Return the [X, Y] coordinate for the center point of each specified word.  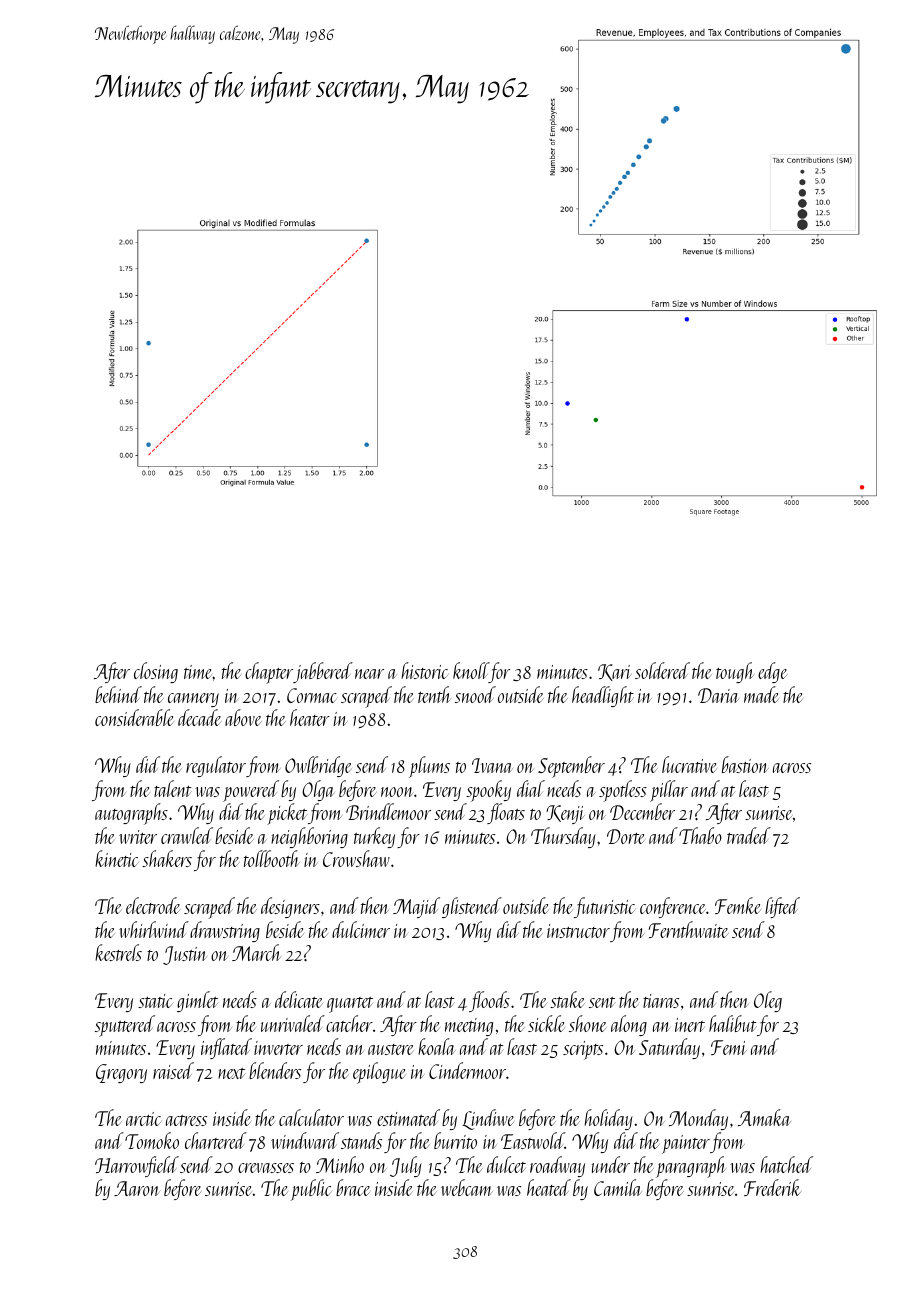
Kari [615, 672]
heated [549, 1187]
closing [156, 672]
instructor [578, 931]
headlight [603, 696]
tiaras [661, 1001]
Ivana [492, 765]
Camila [617, 1187]
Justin [185, 955]
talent [173, 788]
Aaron [137, 1188]
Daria [718, 695]
